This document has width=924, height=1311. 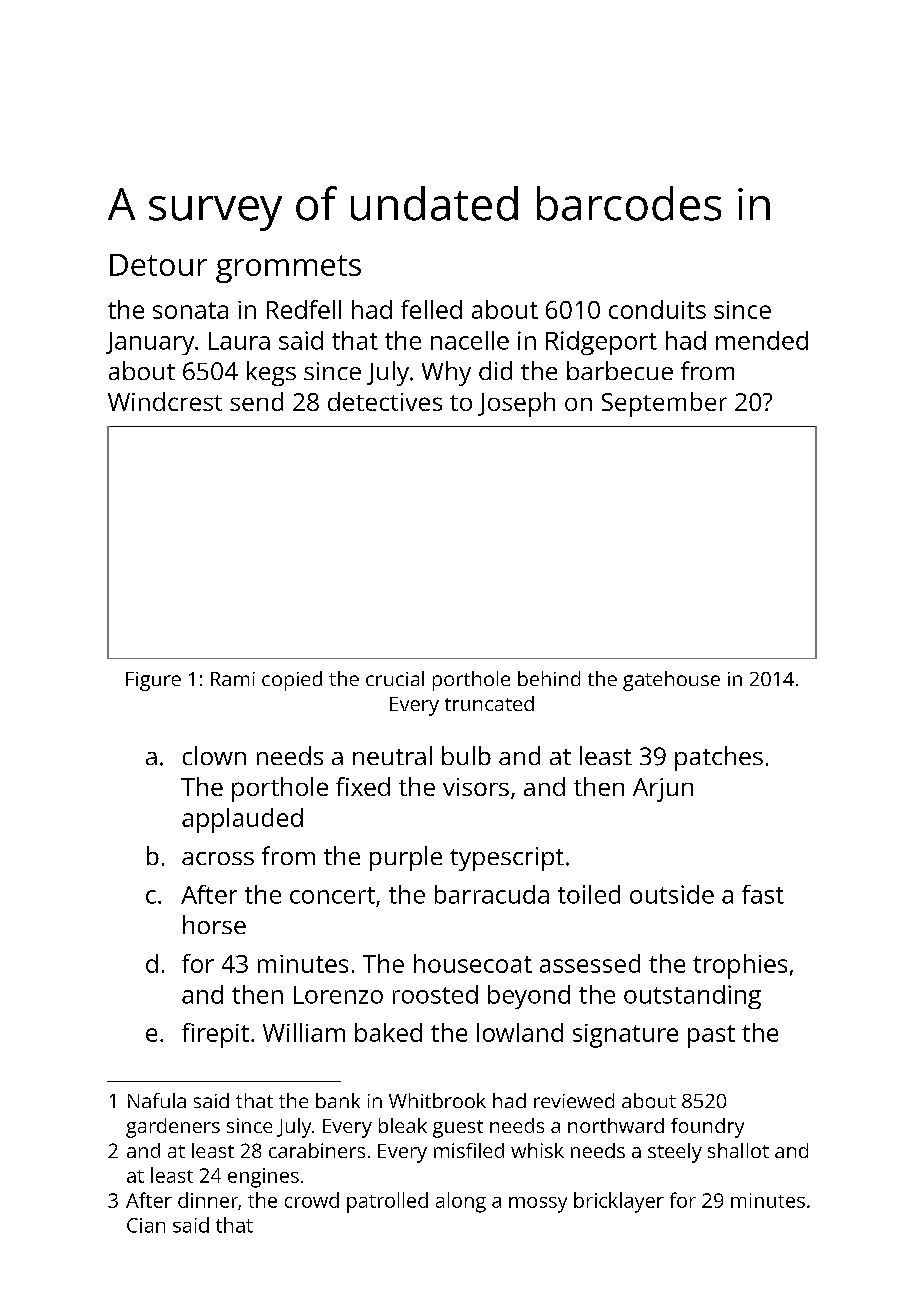 I want to click on felled, so click(x=431, y=309).
